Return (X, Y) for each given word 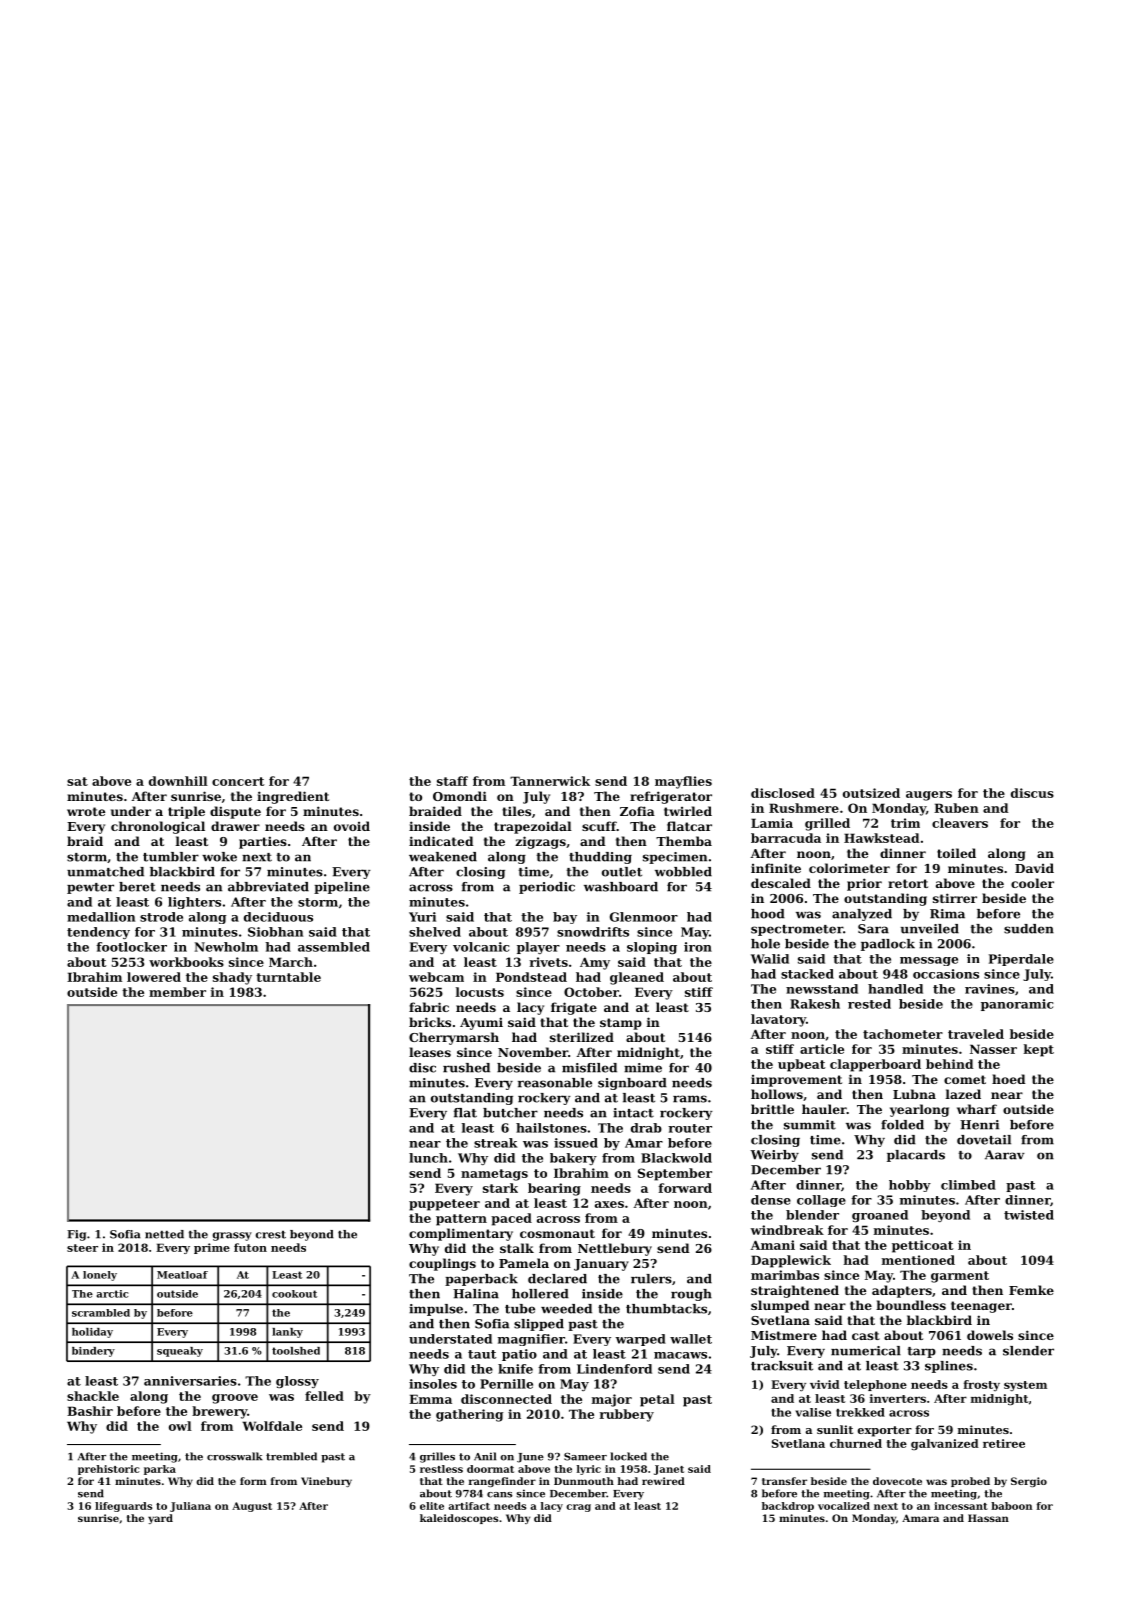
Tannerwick (550, 781)
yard (160, 1519)
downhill (178, 781)
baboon (1011, 1506)
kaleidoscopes (459, 1519)
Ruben (956, 808)
